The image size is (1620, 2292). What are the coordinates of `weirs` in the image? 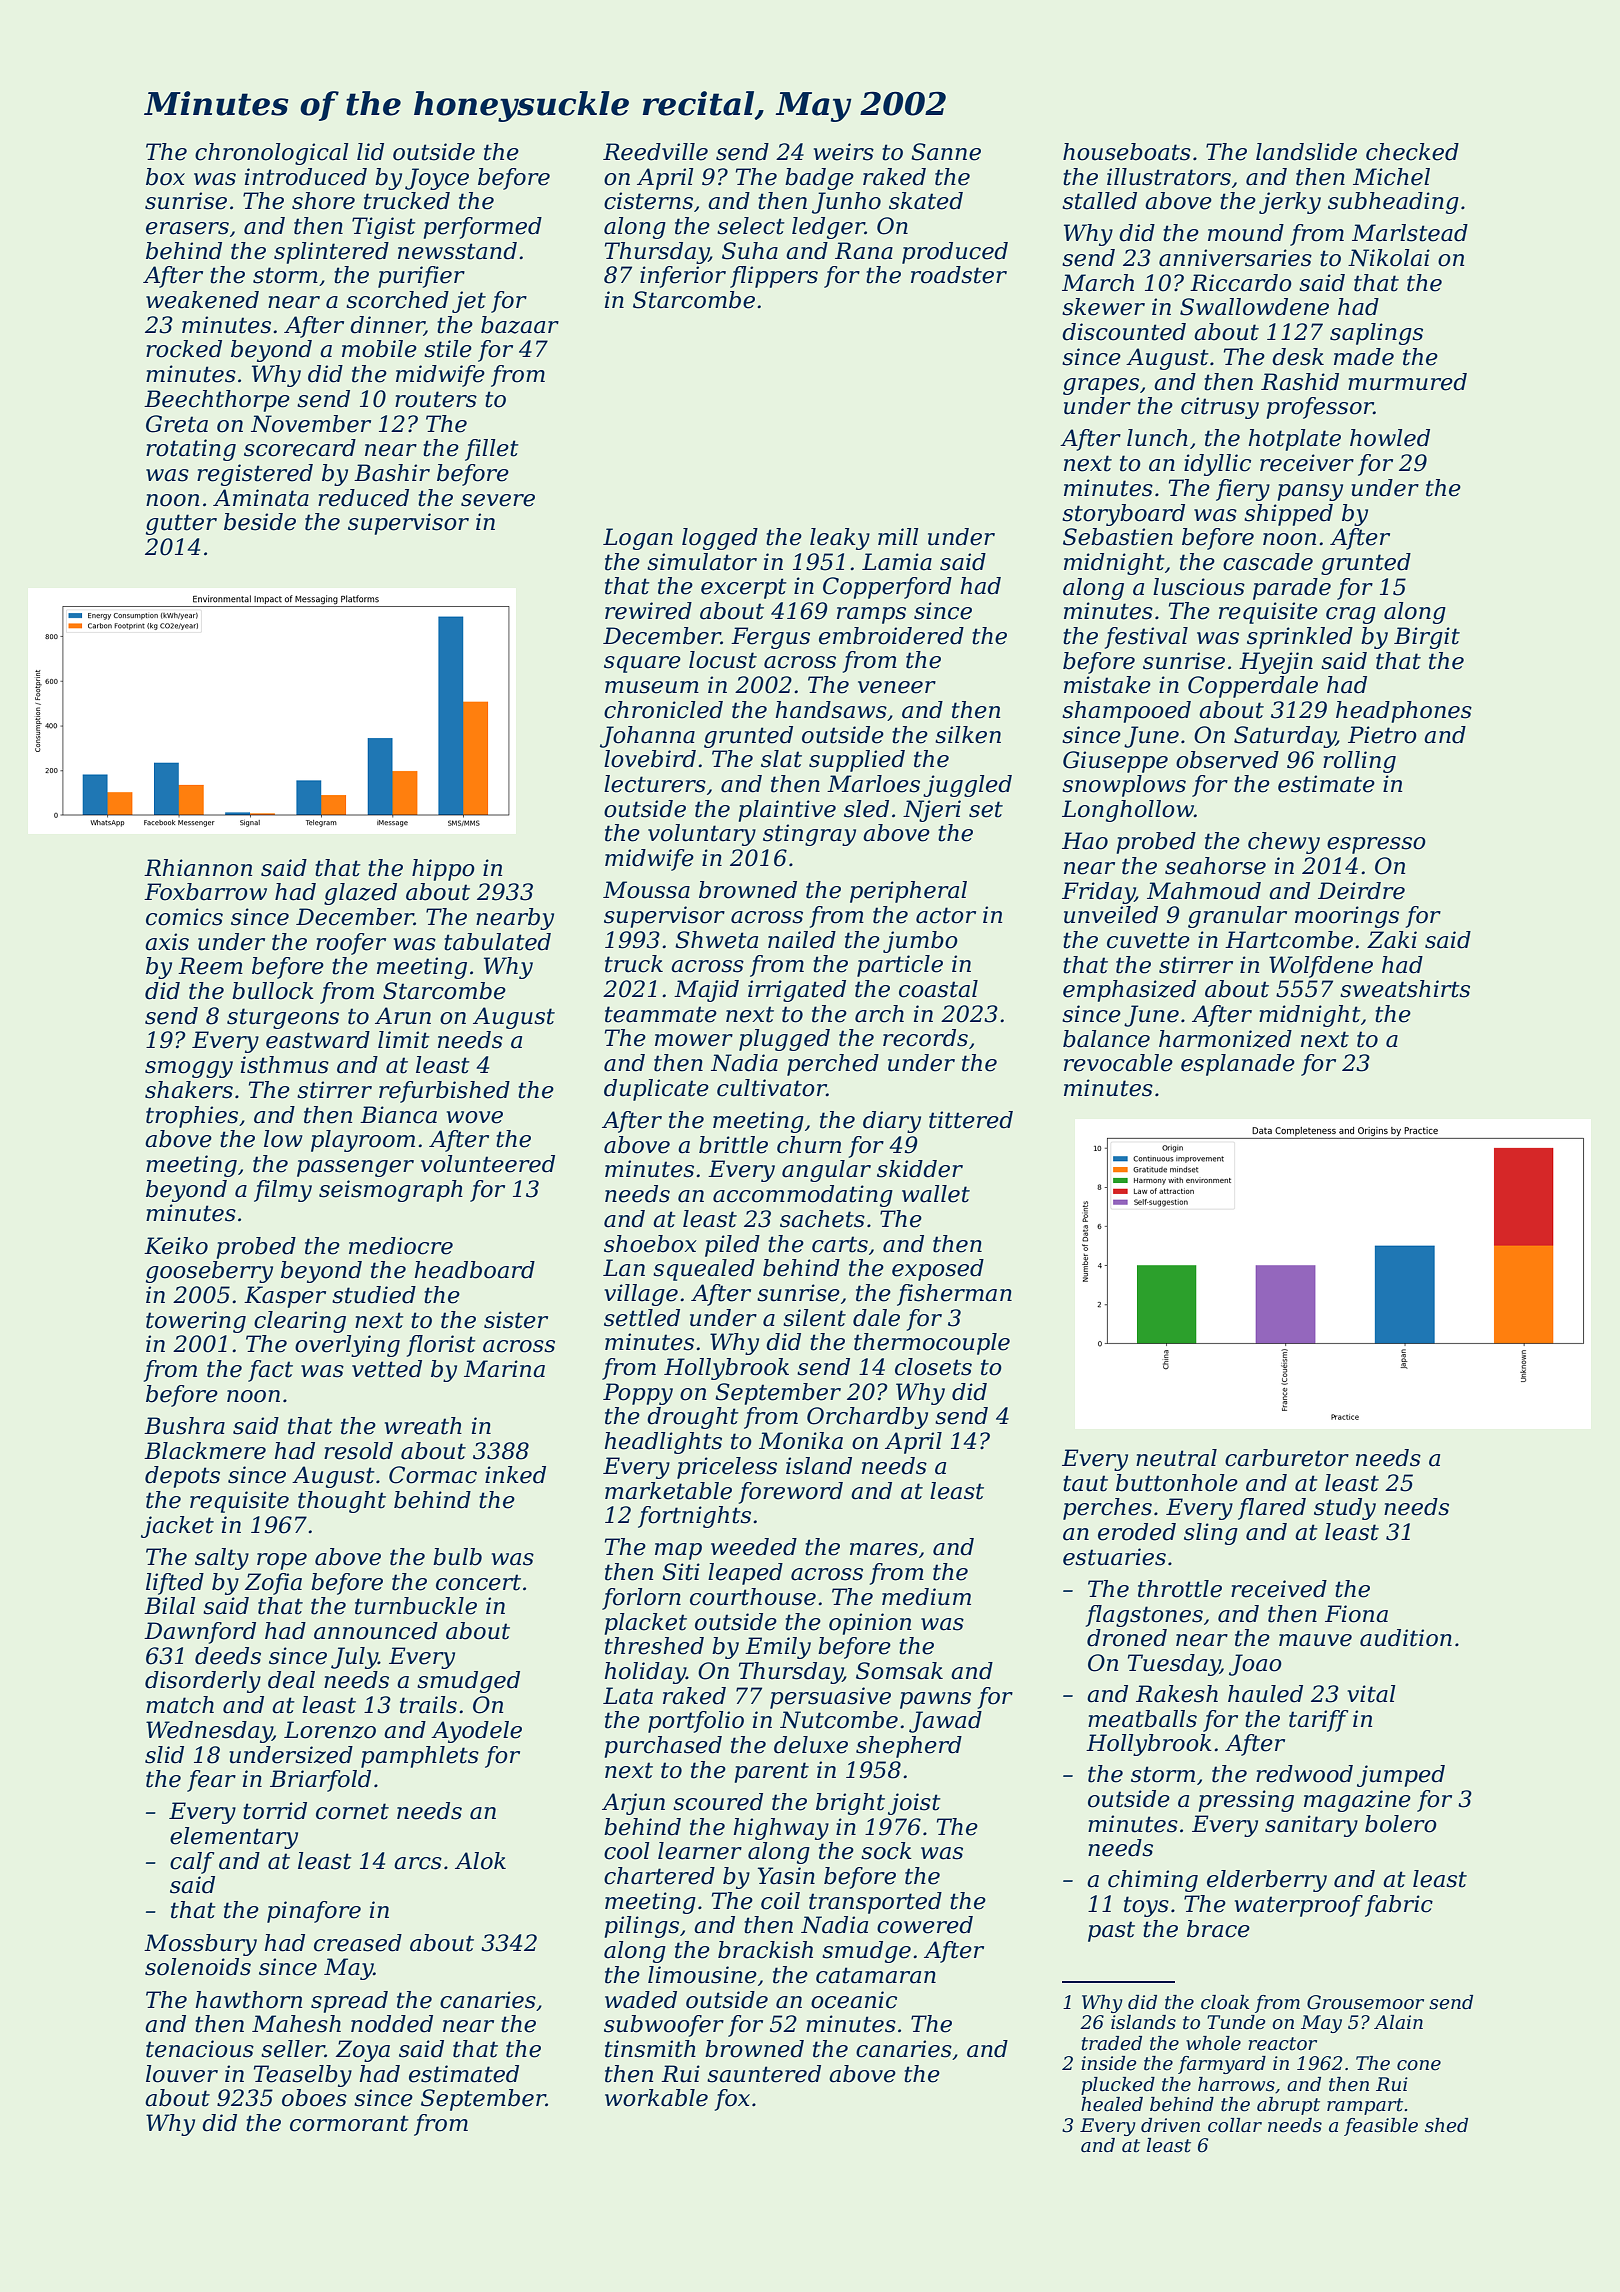 It's located at (844, 152).
